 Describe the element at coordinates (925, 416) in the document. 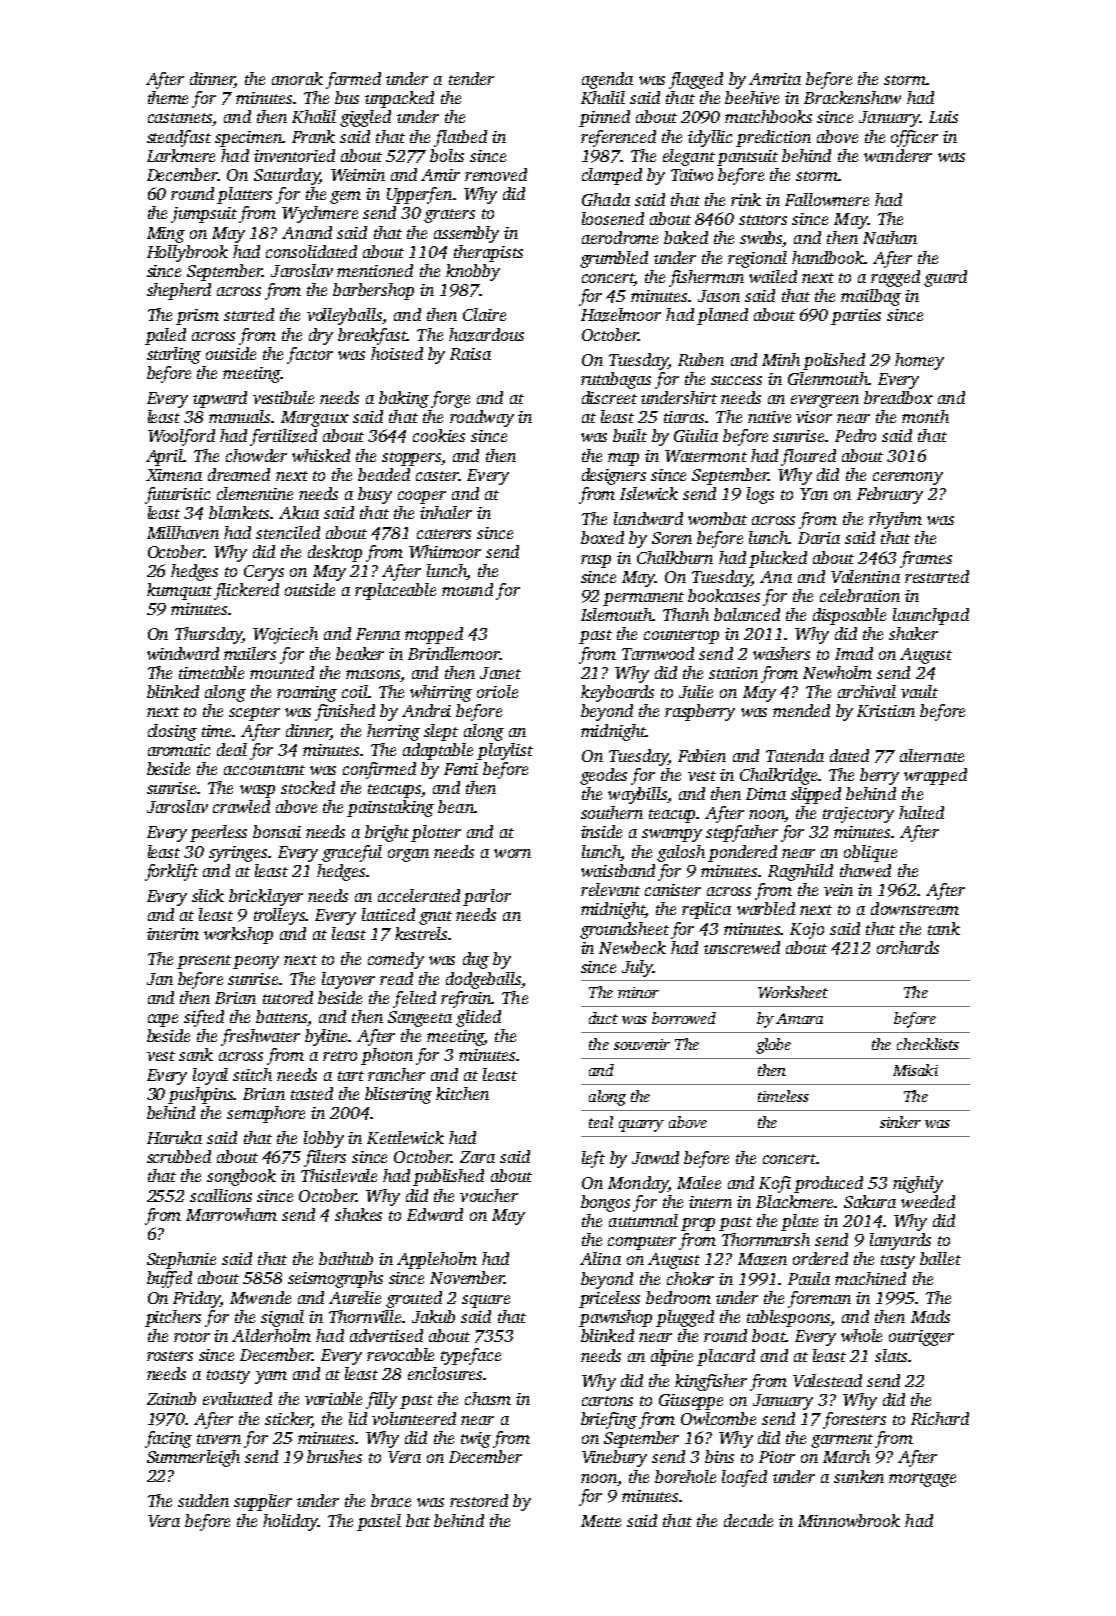

I see `month` at that location.
